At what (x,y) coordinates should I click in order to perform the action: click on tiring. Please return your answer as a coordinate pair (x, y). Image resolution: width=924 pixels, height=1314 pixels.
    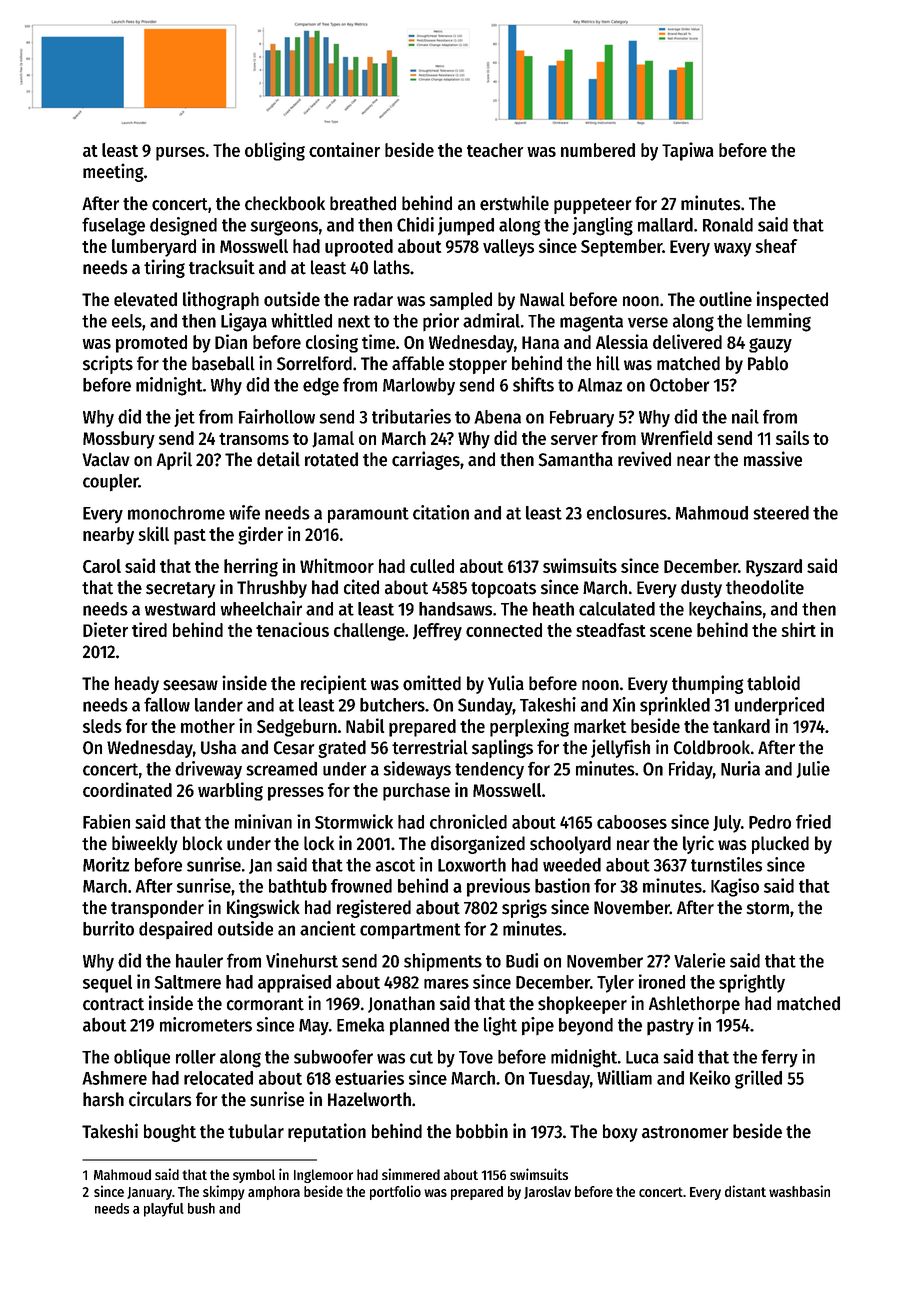
    Looking at the image, I should click on (164, 268).
